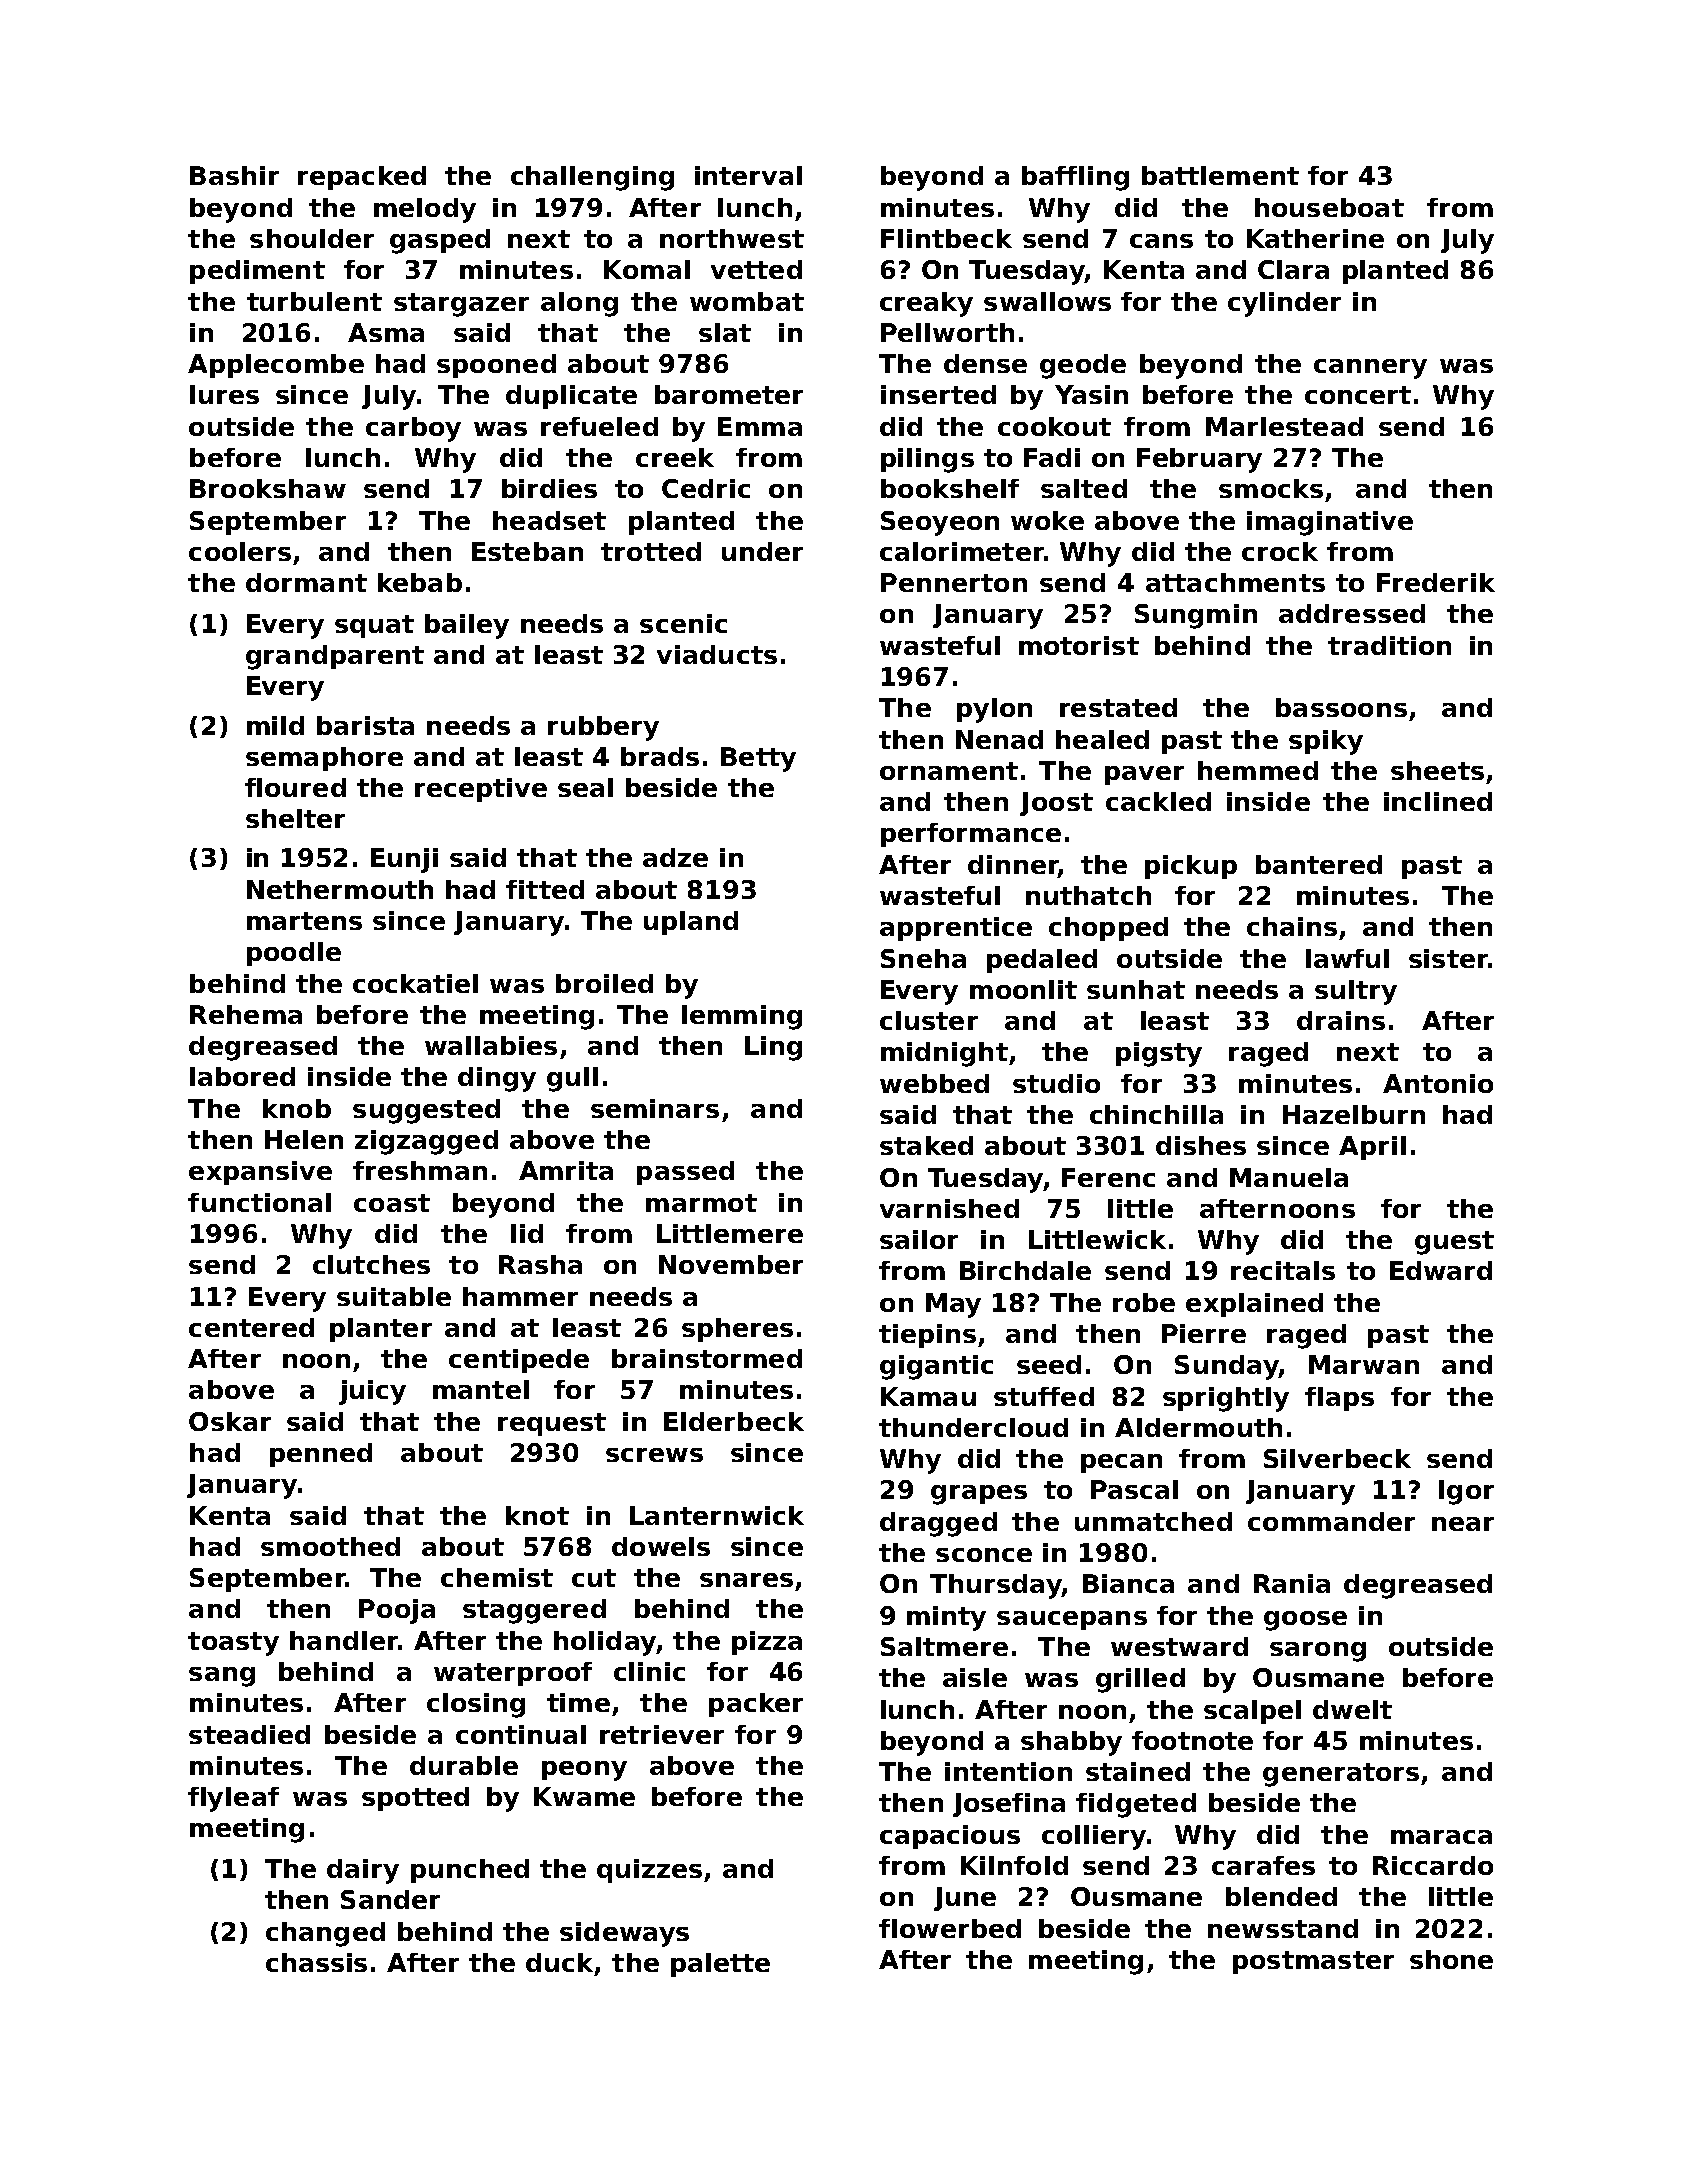 This document has height=2178, width=1683. What do you see at coordinates (234, 175) in the document?
I see `Bashir` at bounding box center [234, 175].
